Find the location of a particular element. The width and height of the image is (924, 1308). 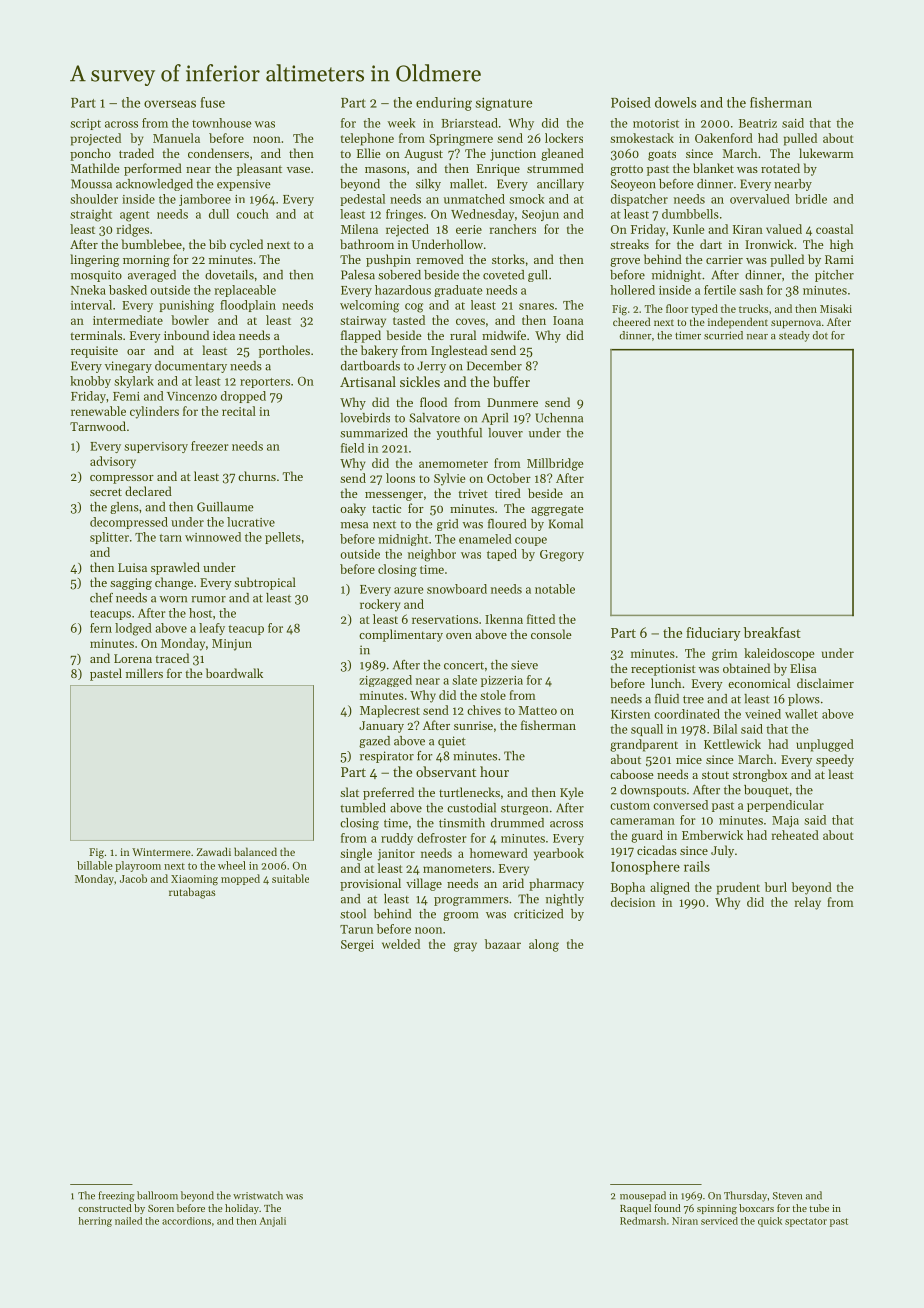

Jacob is located at coordinates (133, 878).
